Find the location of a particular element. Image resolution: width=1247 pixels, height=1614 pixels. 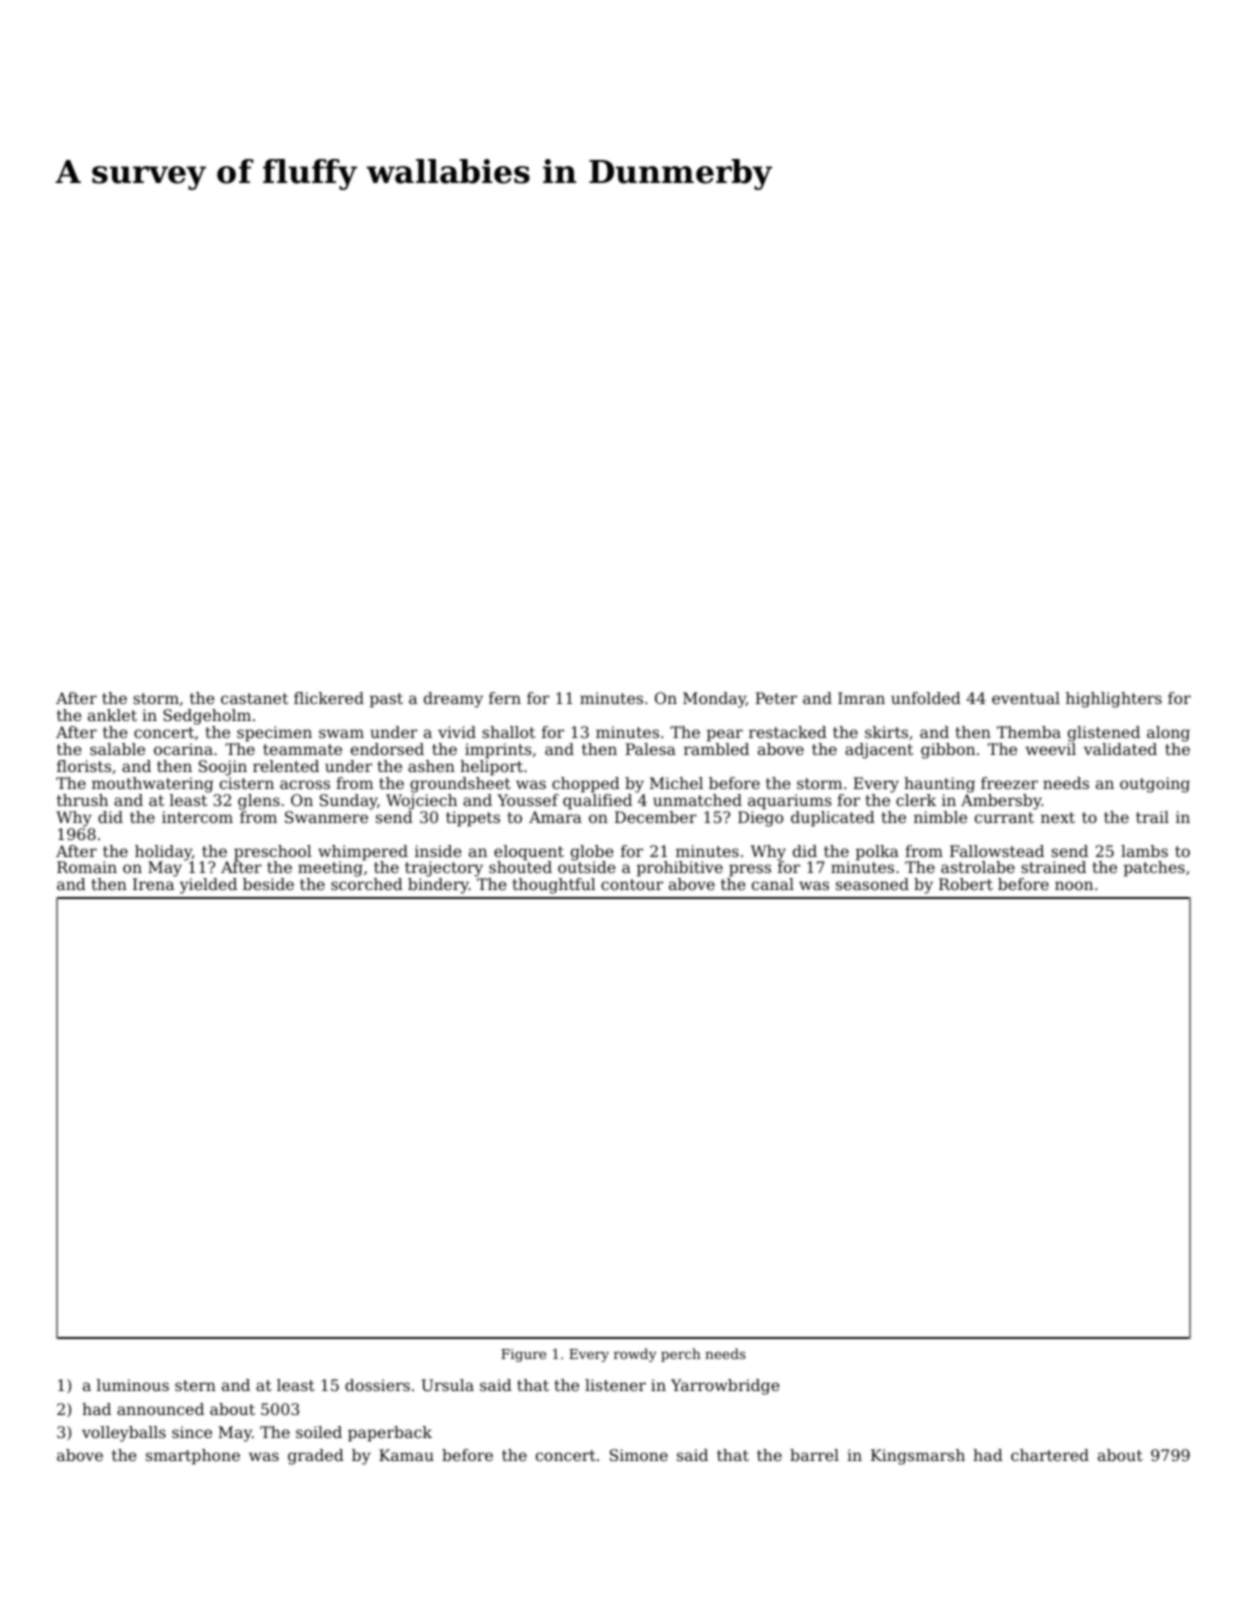

Swanmere is located at coordinates (326, 817).
